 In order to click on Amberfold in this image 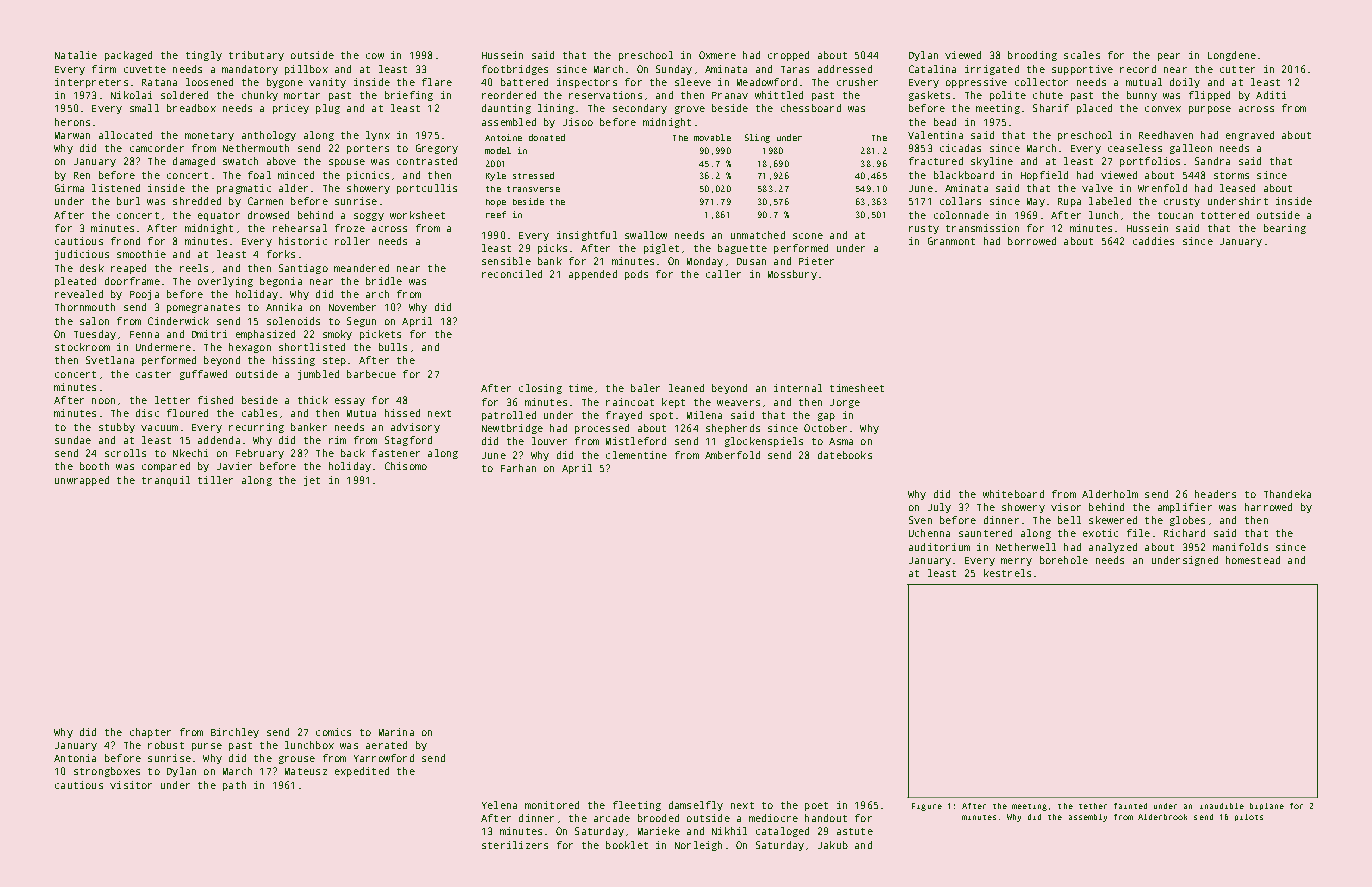, I will do `click(732, 455)`.
